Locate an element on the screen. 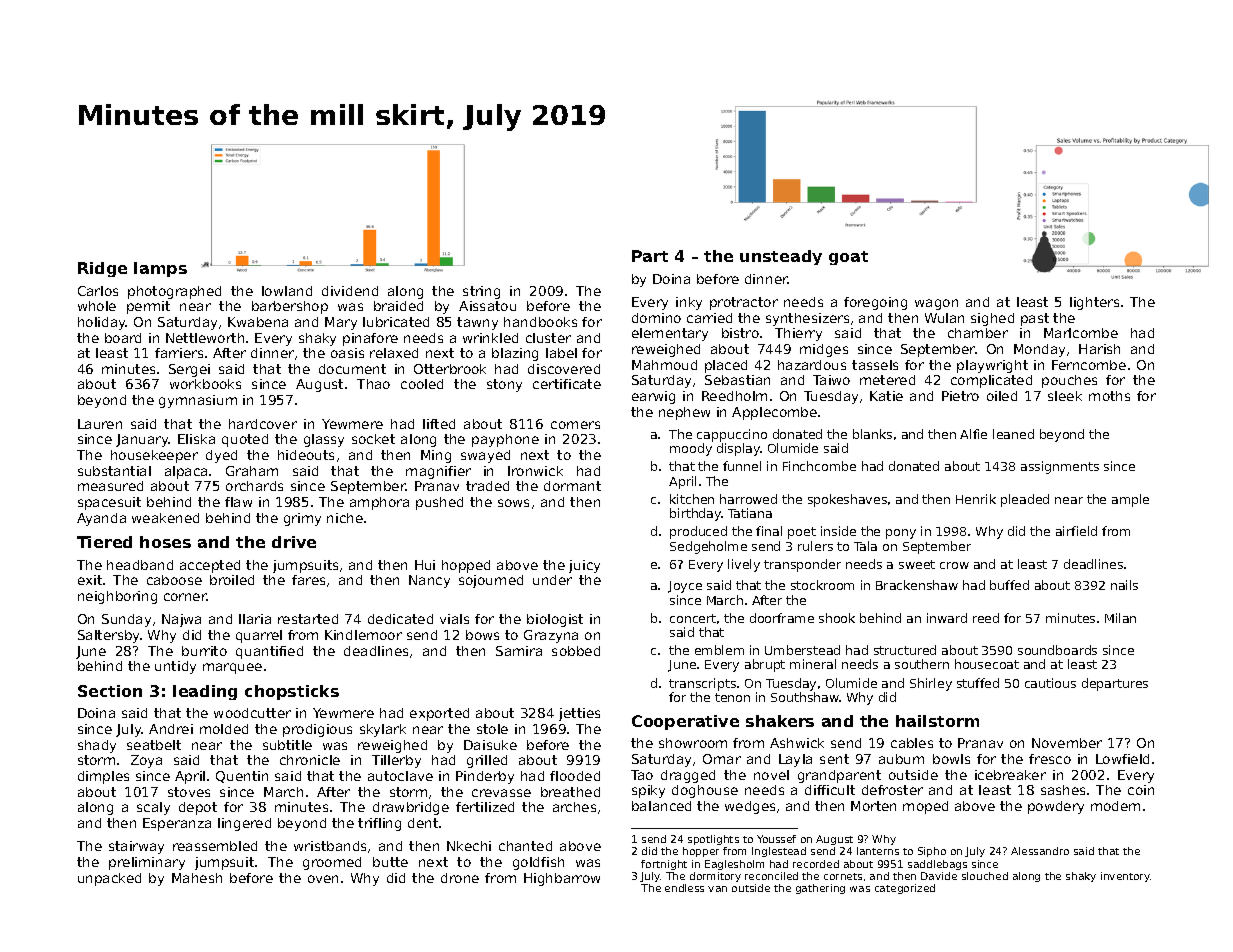 Image resolution: width=1233 pixels, height=952 pixels. goat is located at coordinates (848, 258).
